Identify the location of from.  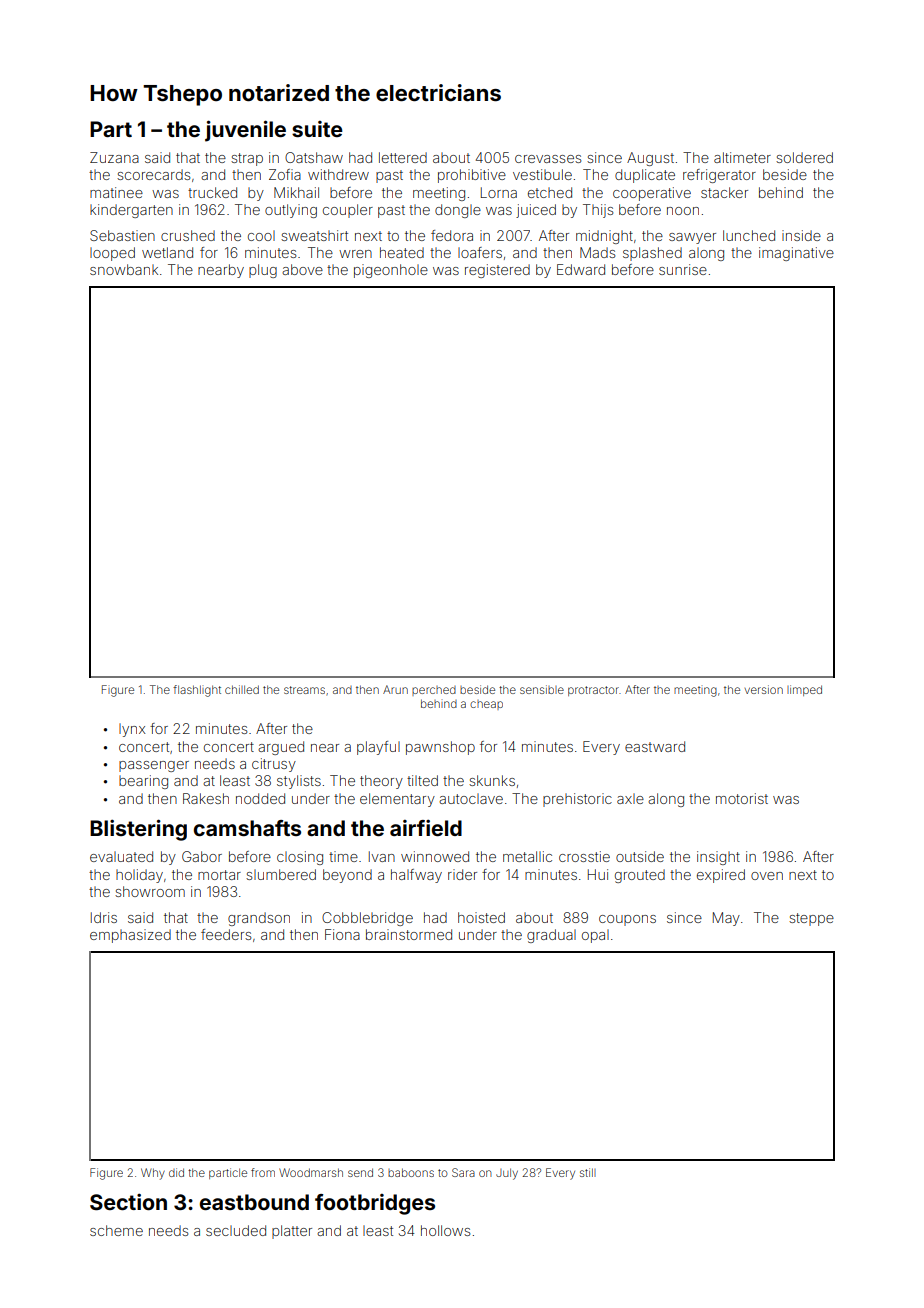
(263, 1172).
